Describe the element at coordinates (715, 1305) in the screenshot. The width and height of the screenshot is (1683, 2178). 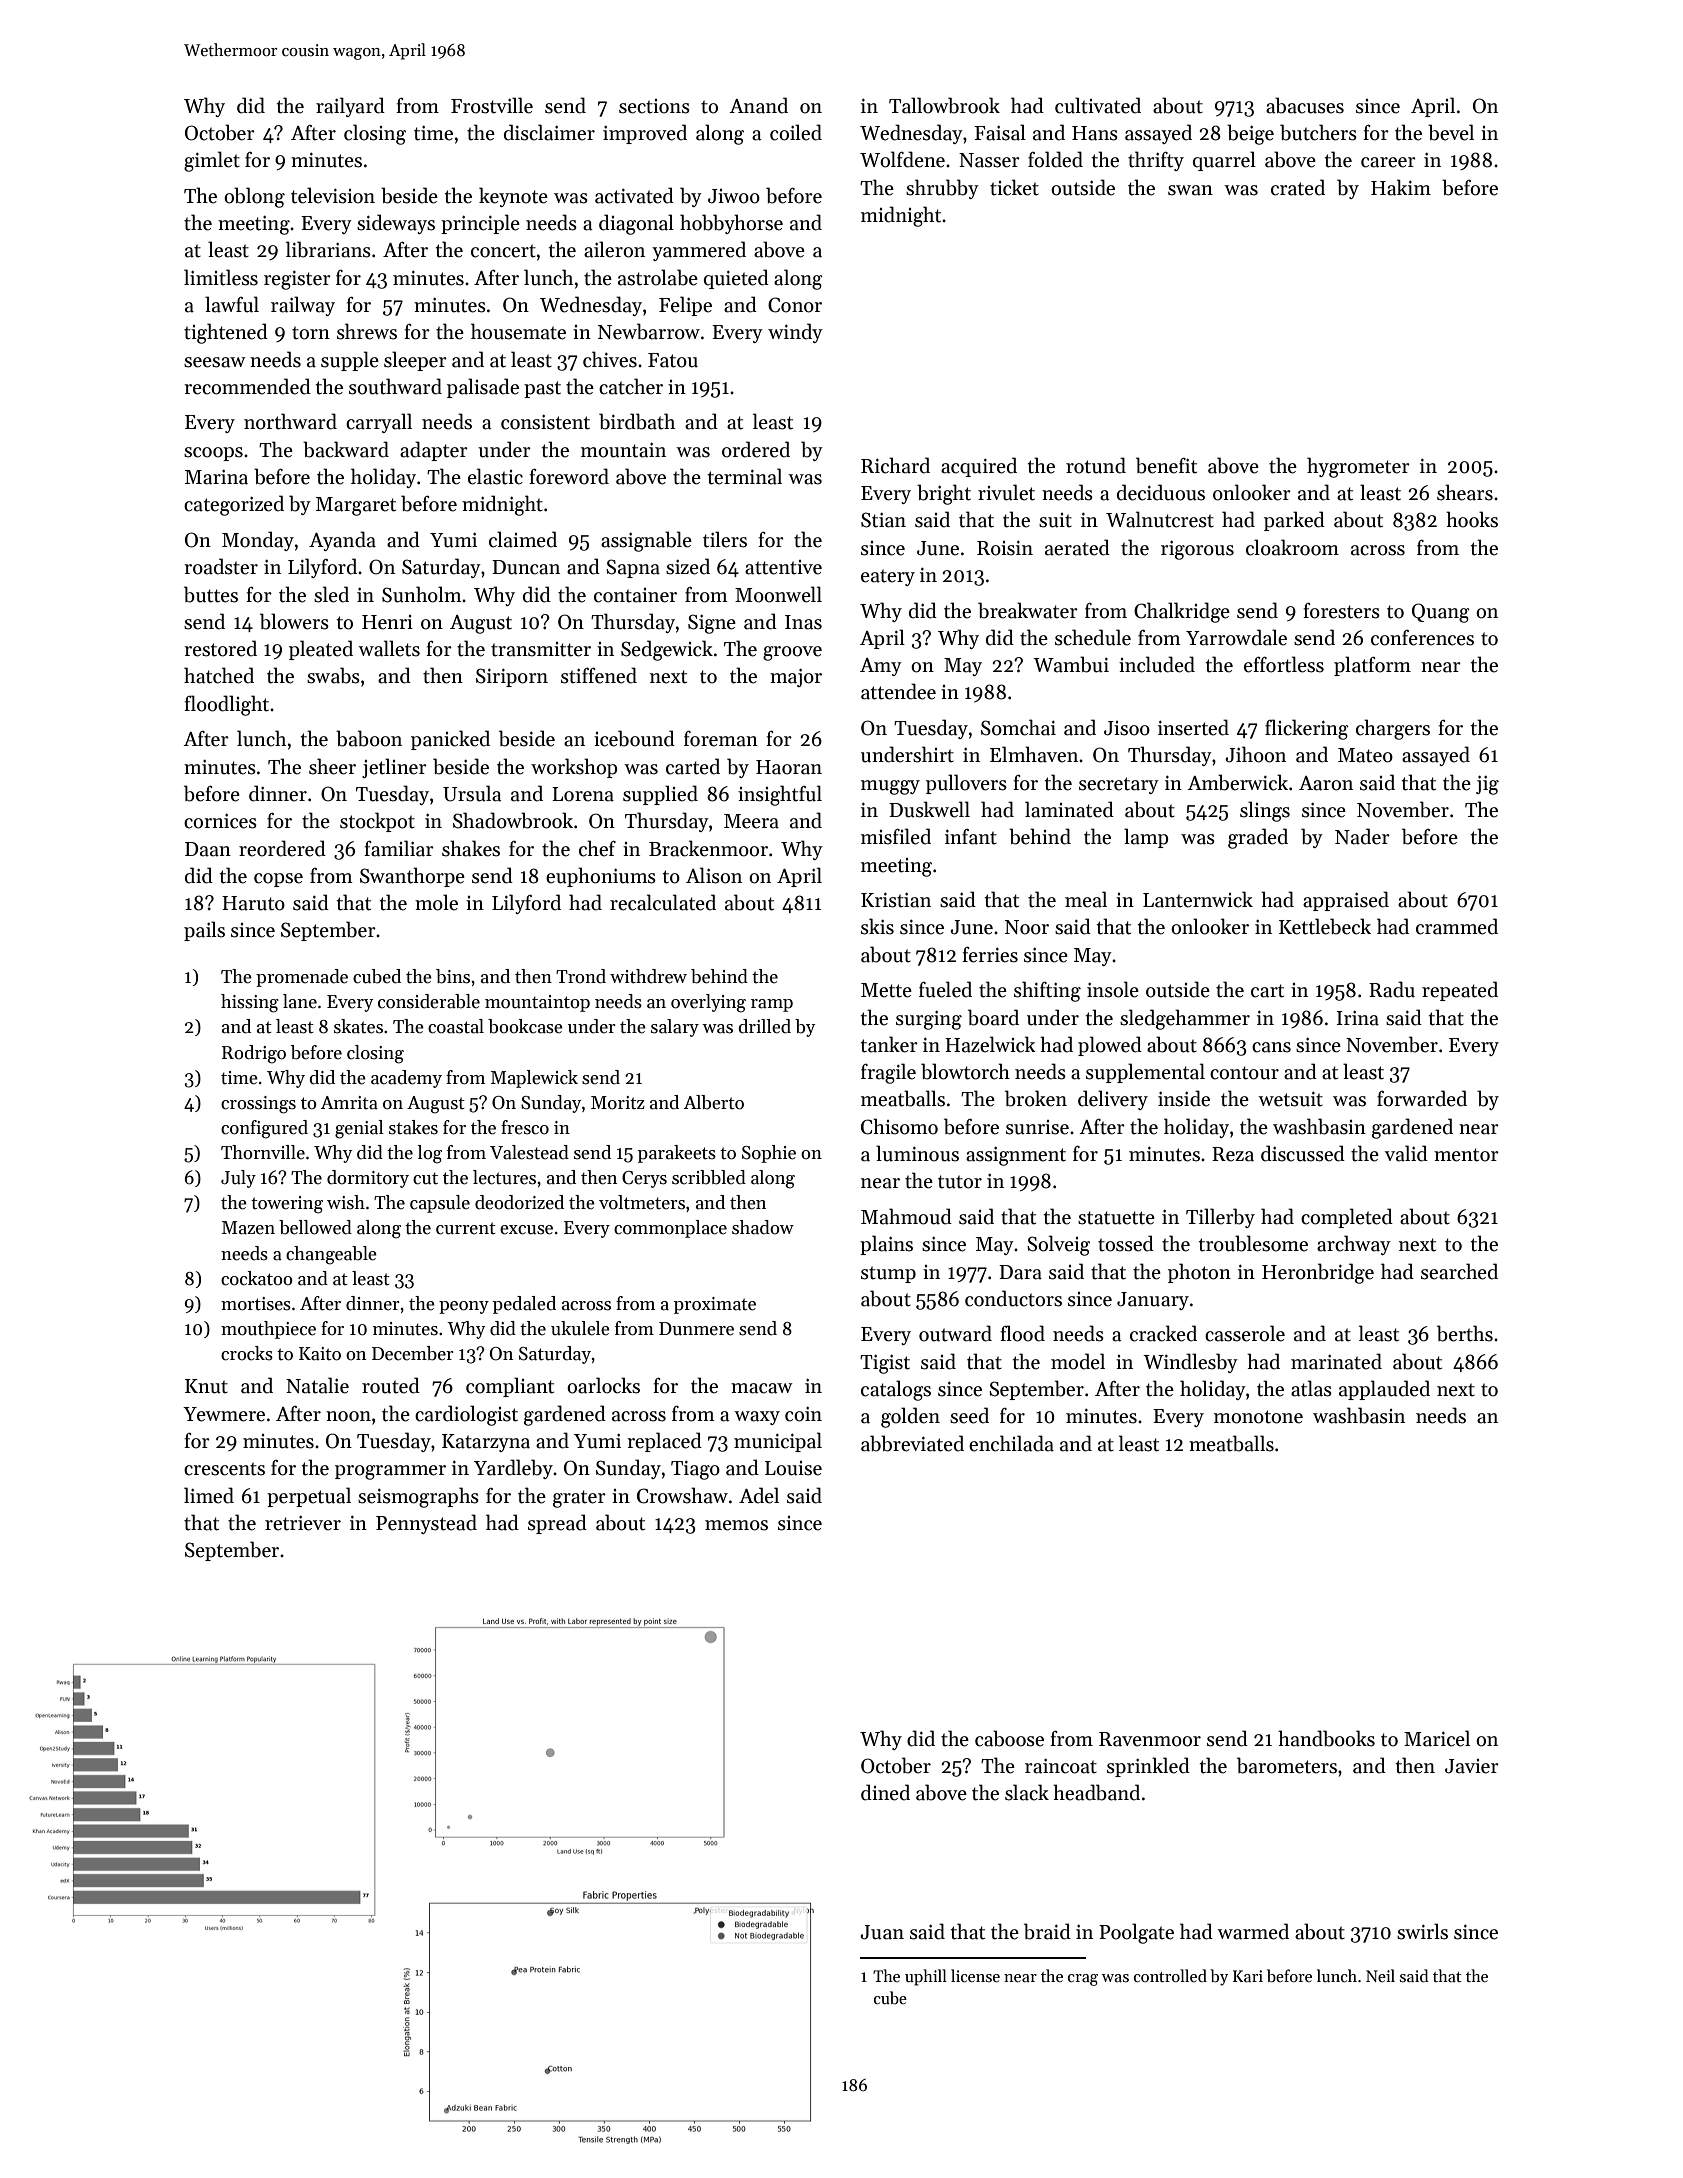
I see `proximate` at that location.
